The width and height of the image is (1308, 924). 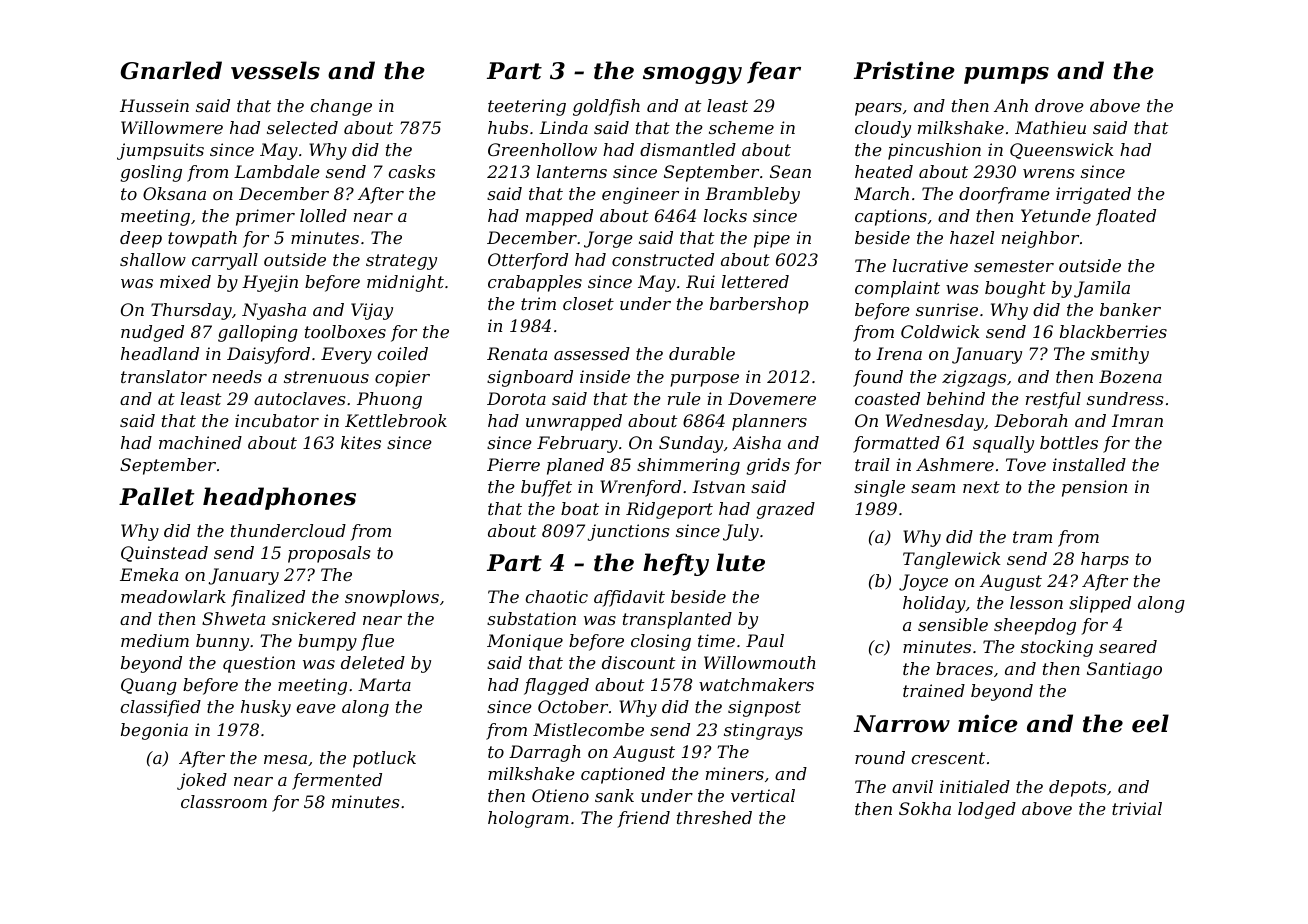 I want to click on Sean, so click(x=790, y=171).
